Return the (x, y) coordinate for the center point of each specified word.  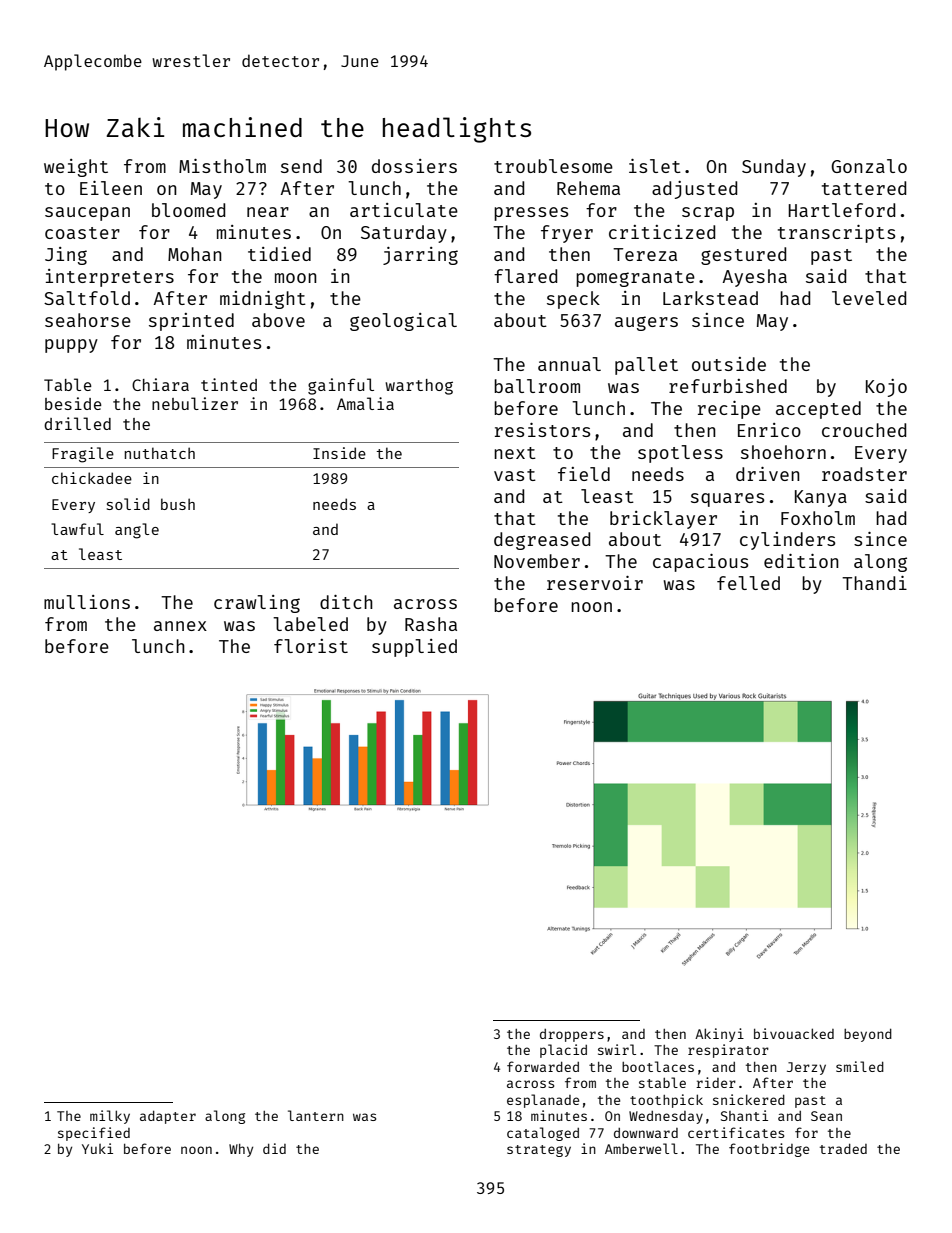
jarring (420, 256)
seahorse (88, 320)
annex (180, 626)
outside (729, 364)
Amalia (365, 403)
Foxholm (818, 518)
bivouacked (794, 1033)
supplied (414, 648)
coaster (82, 233)
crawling (257, 604)
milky (110, 1117)
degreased (542, 541)
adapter (168, 1117)
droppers (572, 1035)
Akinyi (719, 1035)
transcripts (836, 234)
